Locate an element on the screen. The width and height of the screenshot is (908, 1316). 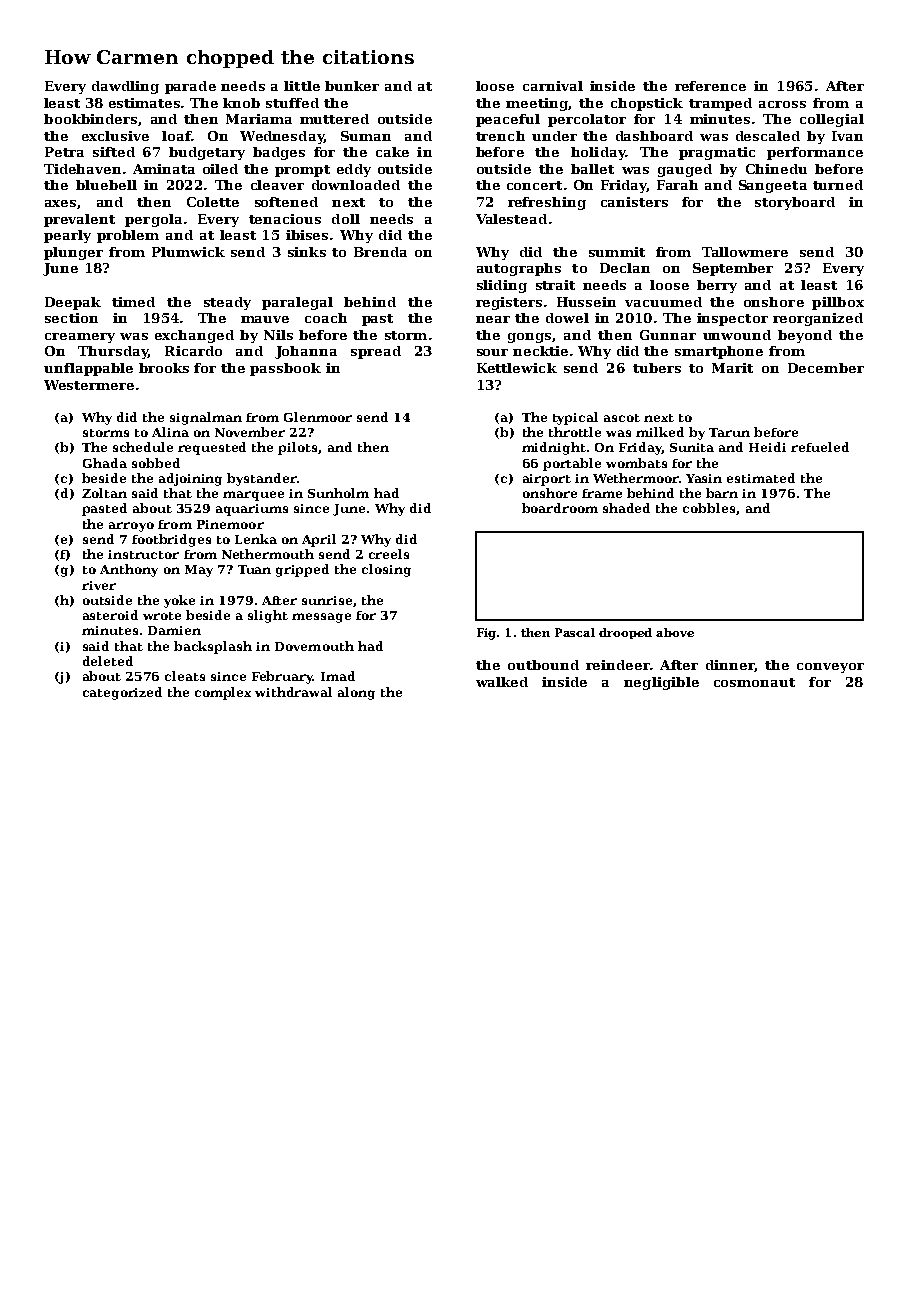
along is located at coordinates (356, 693).
